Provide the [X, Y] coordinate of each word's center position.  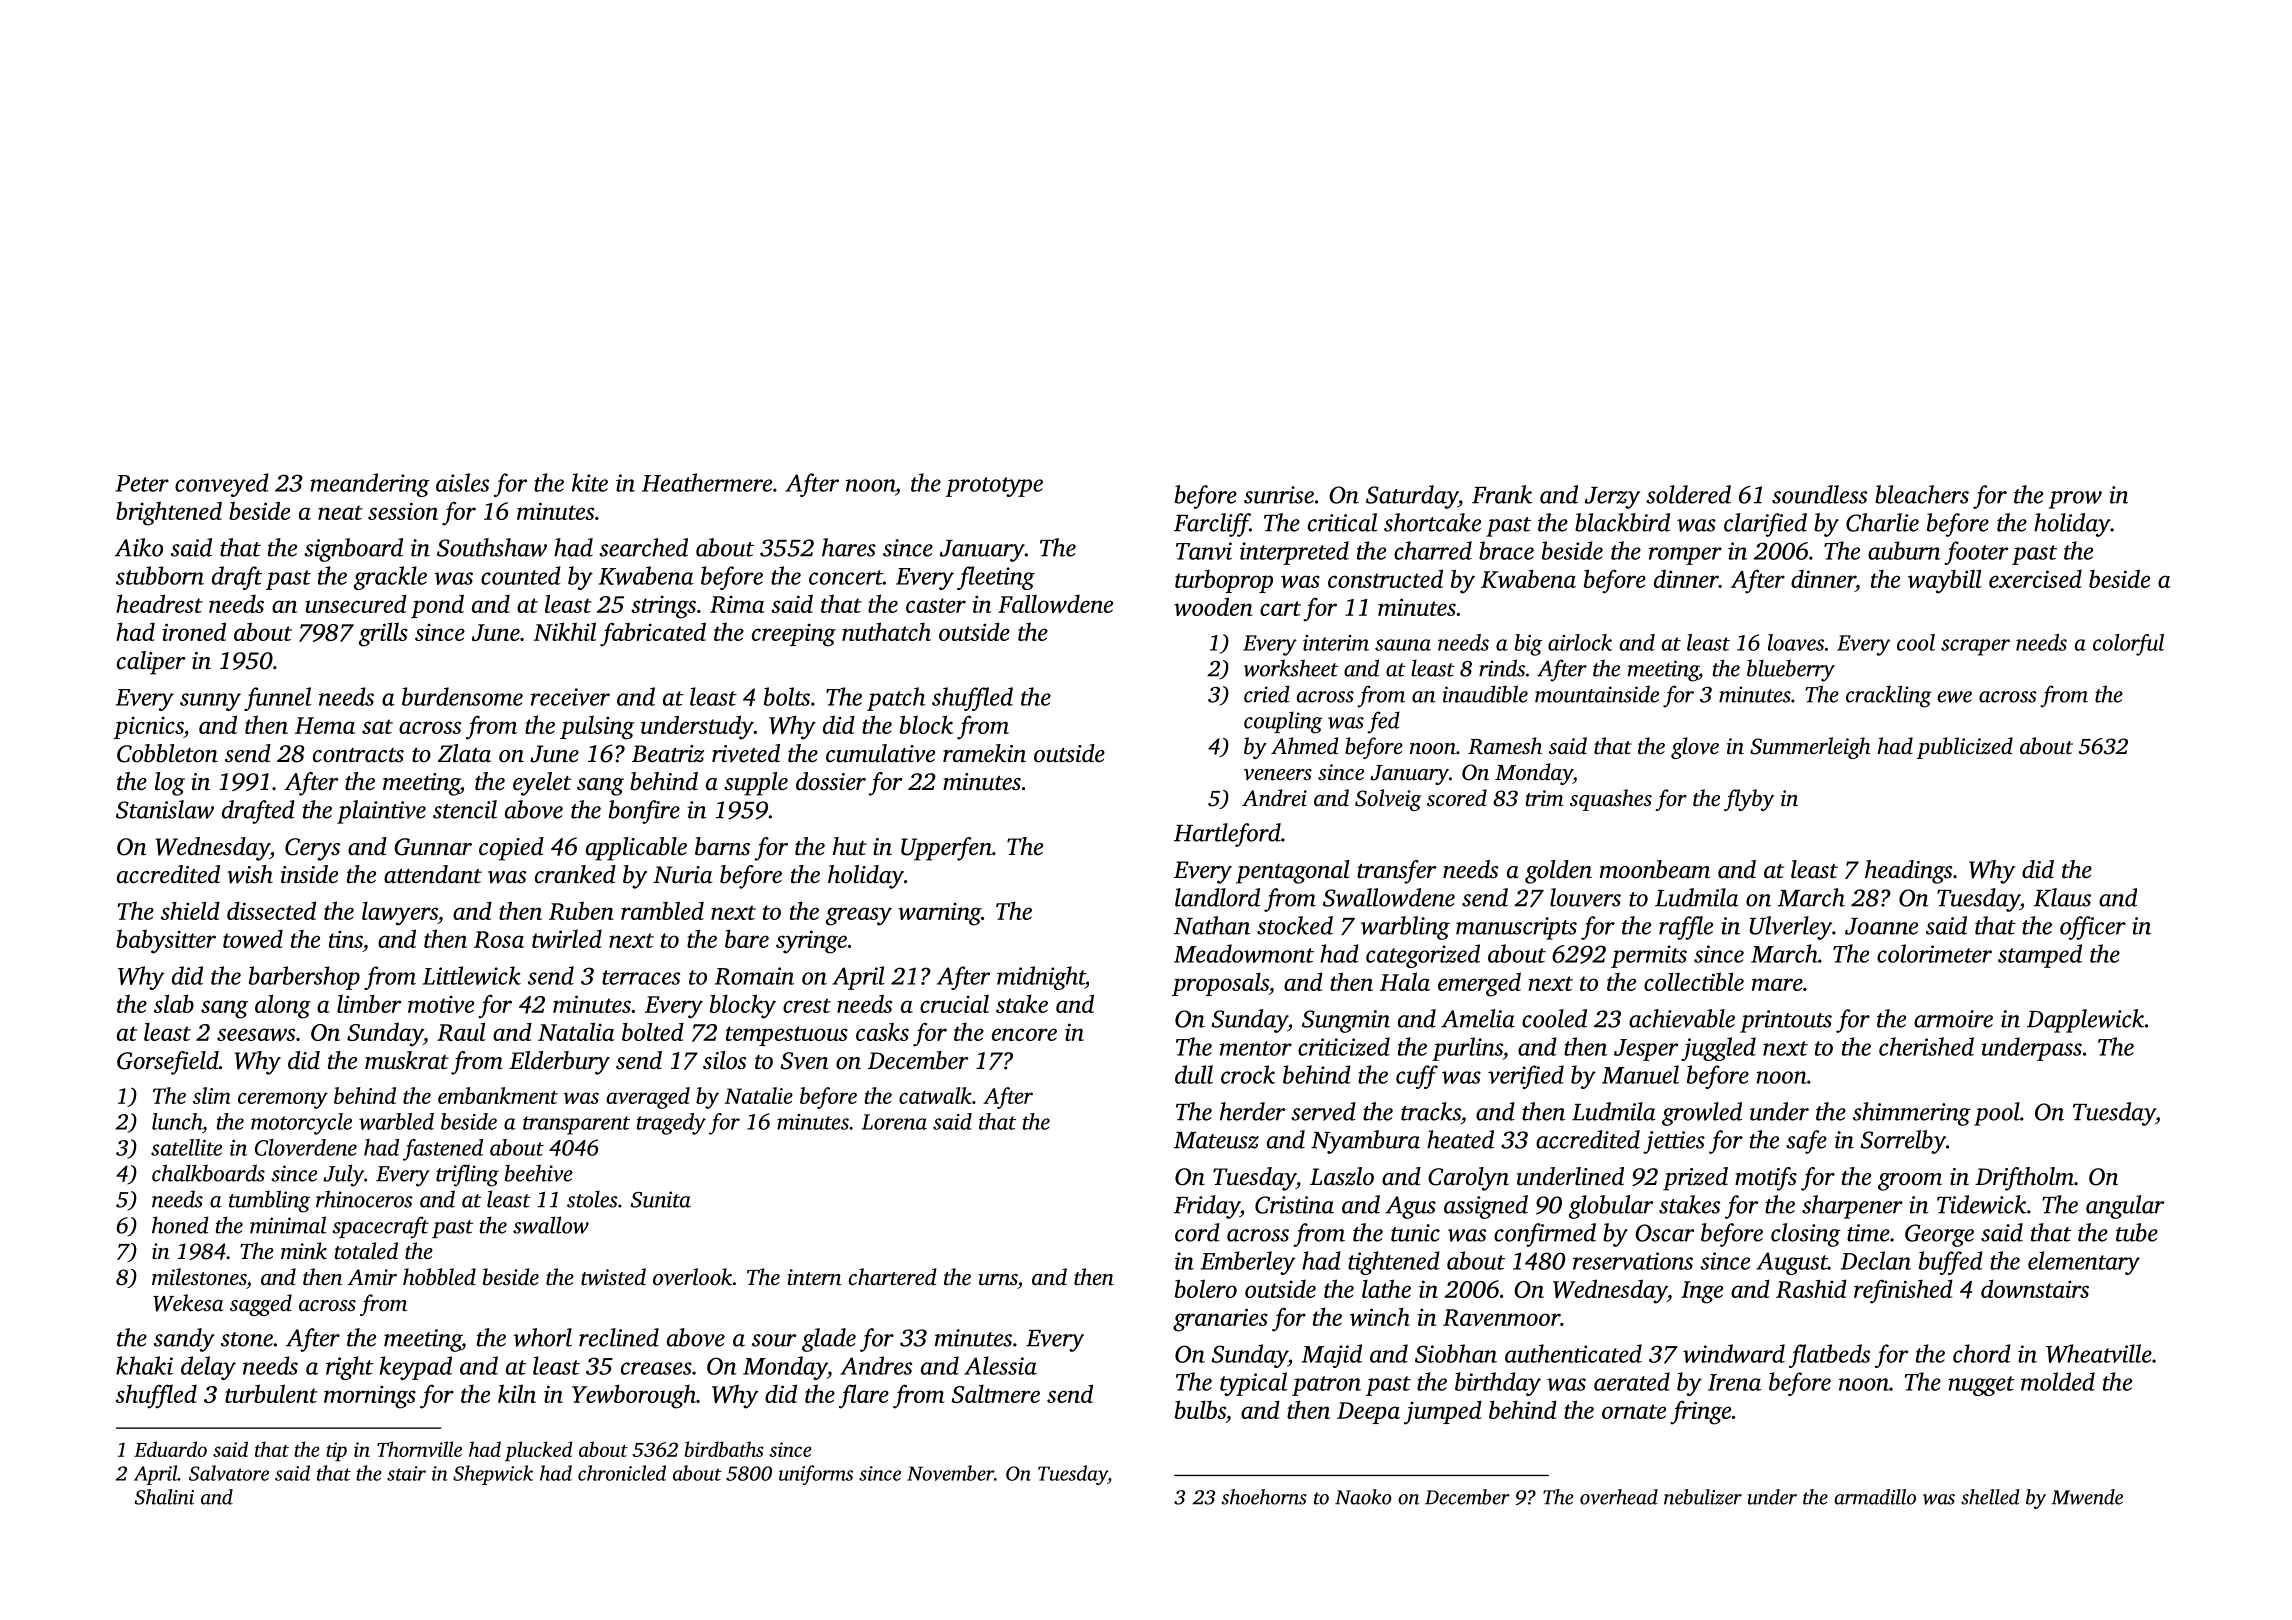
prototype [994, 487]
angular [2125, 1207]
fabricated [653, 634]
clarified [1765, 525]
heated [1460, 1139]
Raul [461, 1031]
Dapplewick [2085, 1021]
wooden [1213, 606]
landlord [1217, 897]
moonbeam [1655, 869]
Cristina [1294, 1205]
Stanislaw [165, 809]
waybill [1945, 581]
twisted [613, 1277]
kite [590, 482]
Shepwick [493, 1475]
